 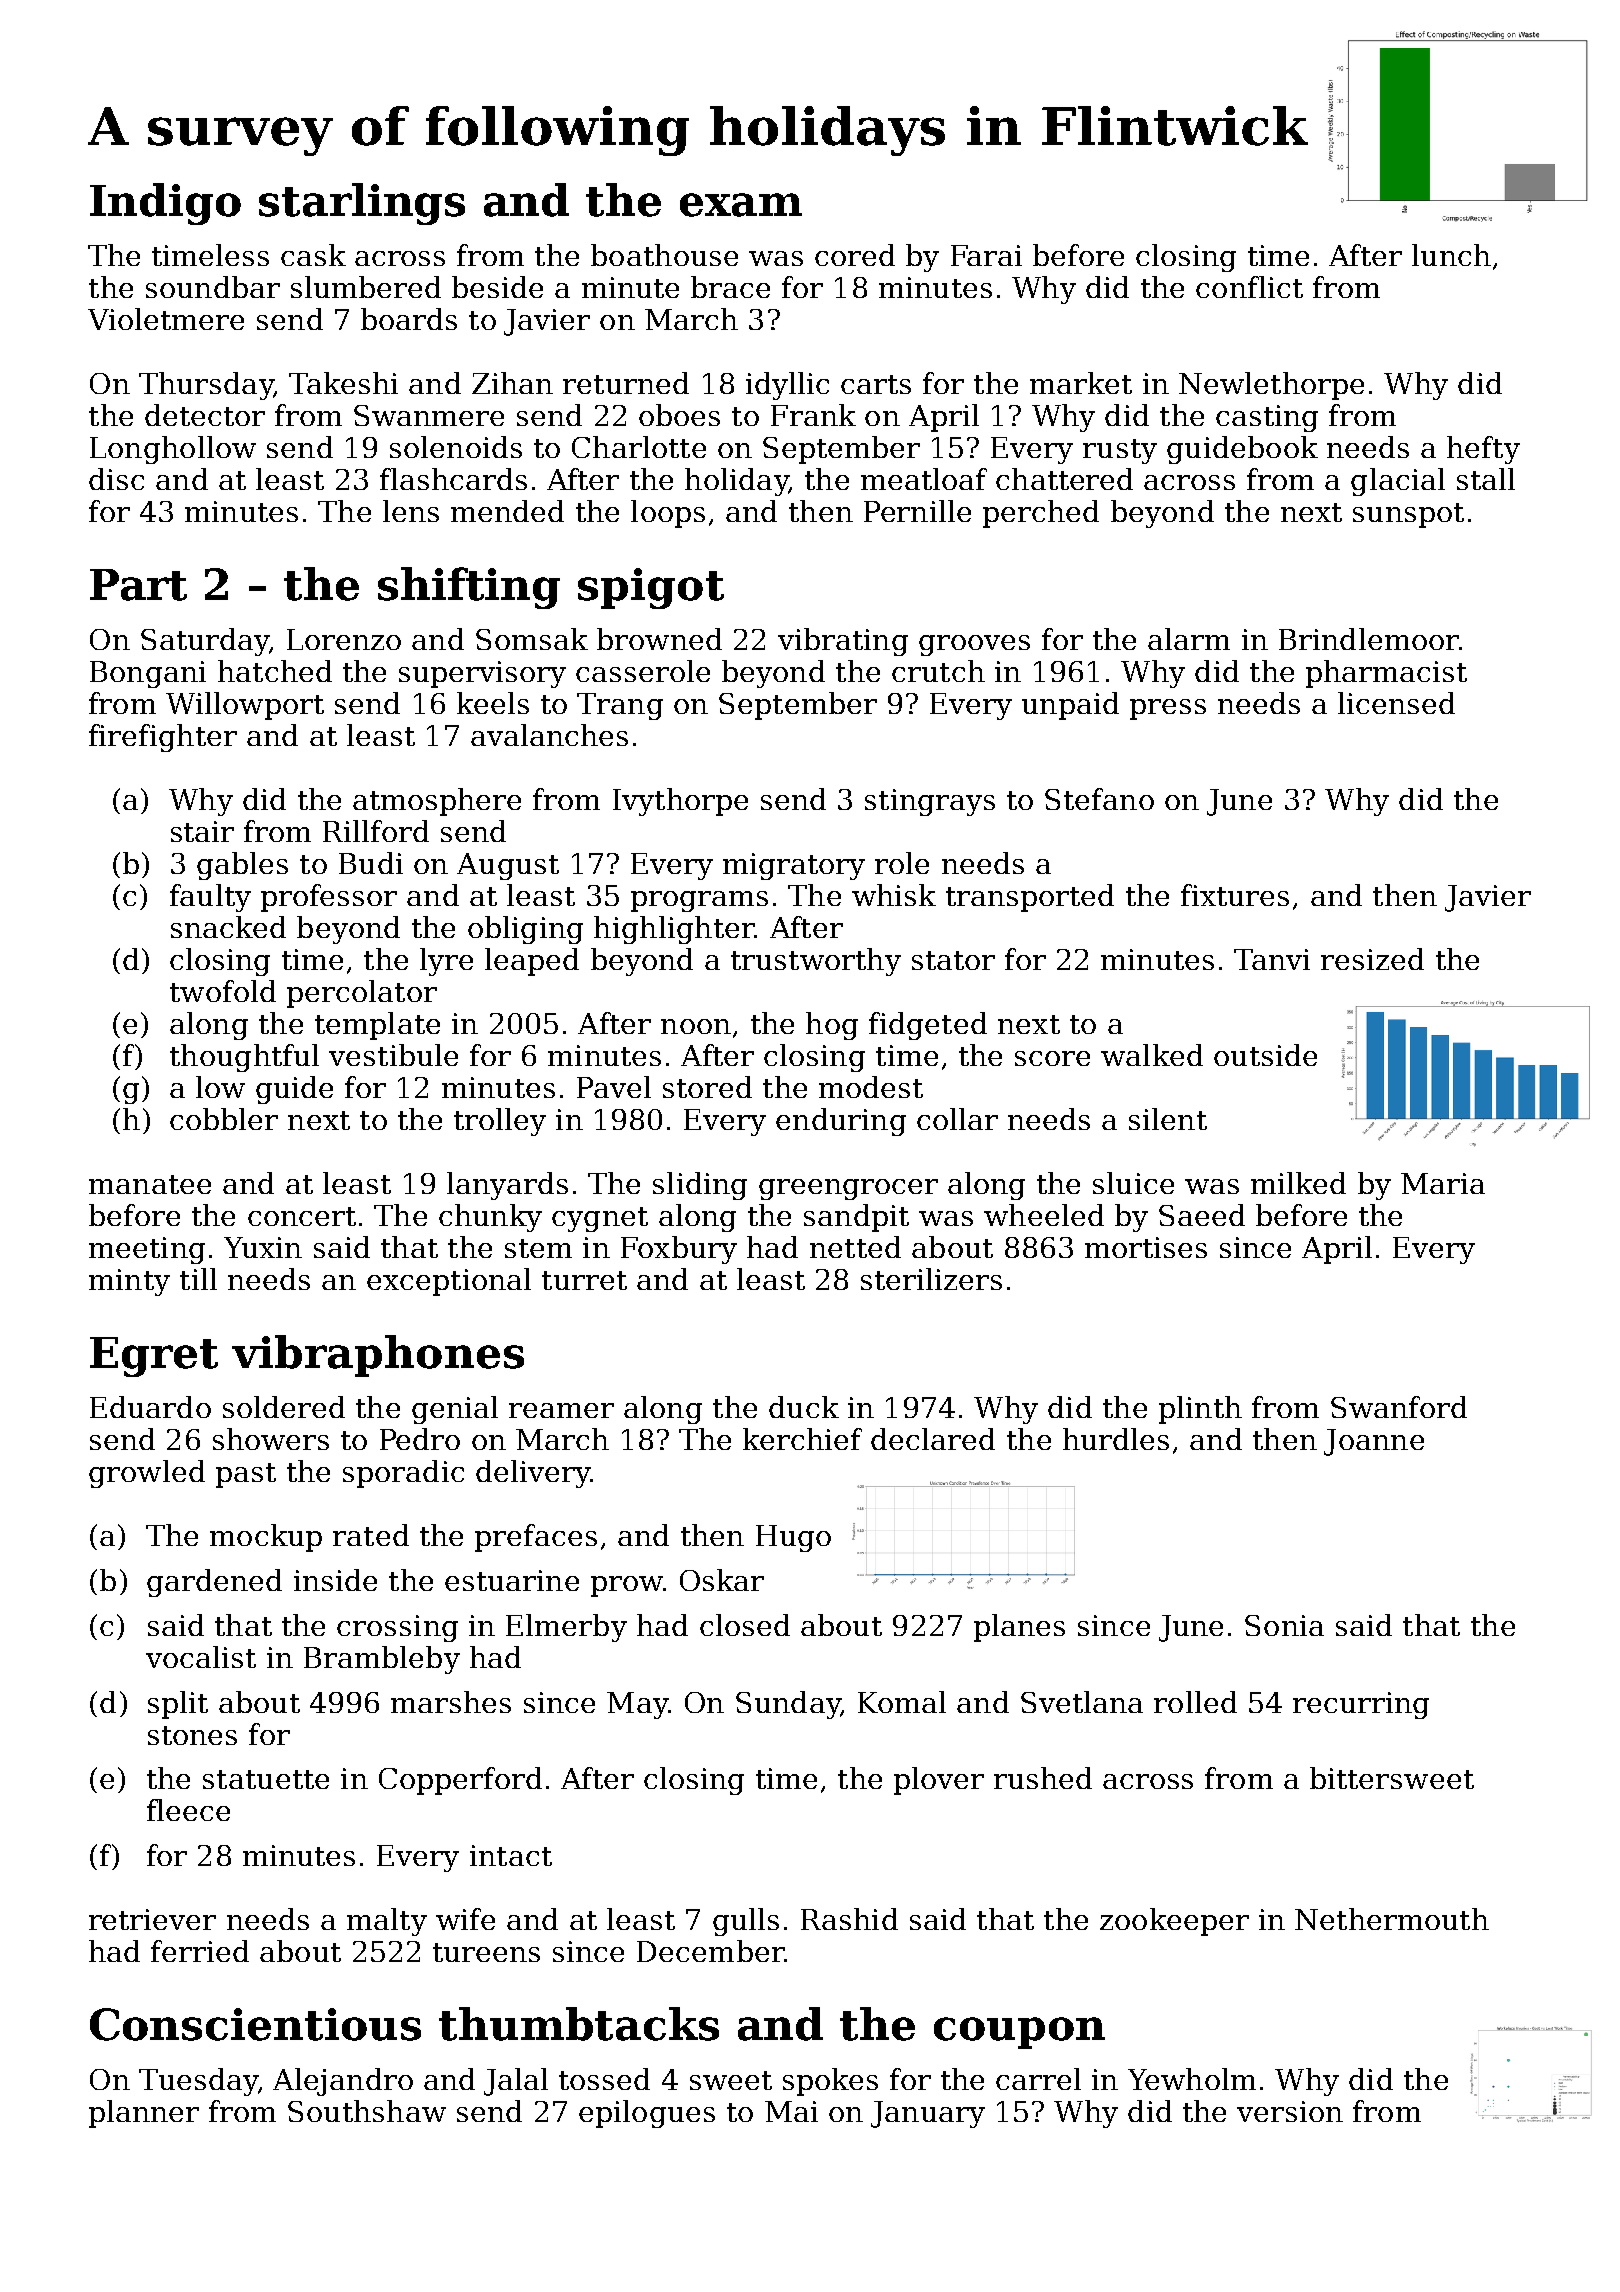 I want to click on hefty, so click(x=1483, y=450).
